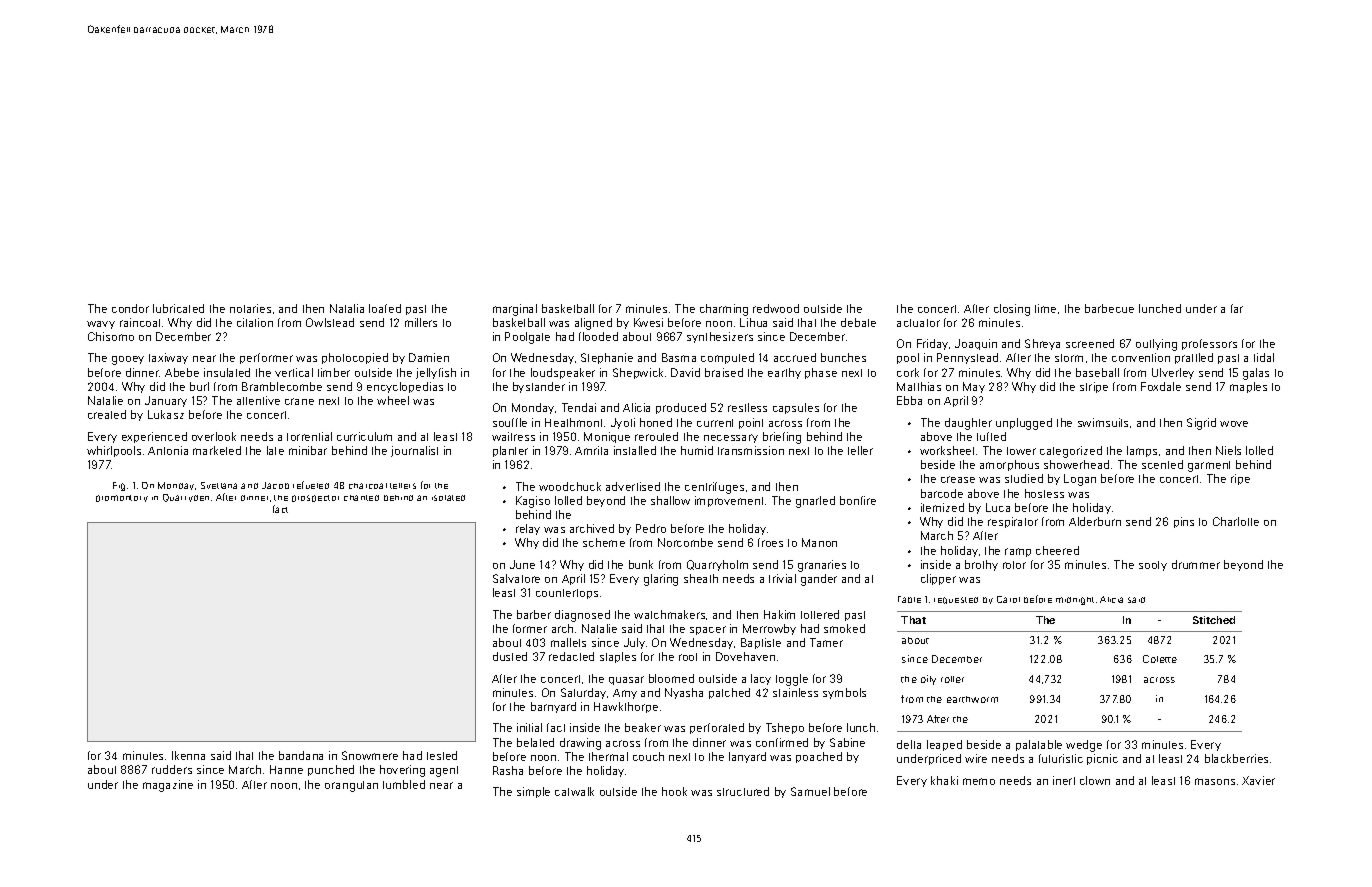  Describe the element at coordinates (1237, 308) in the screenshot. I see `far` at that location.
